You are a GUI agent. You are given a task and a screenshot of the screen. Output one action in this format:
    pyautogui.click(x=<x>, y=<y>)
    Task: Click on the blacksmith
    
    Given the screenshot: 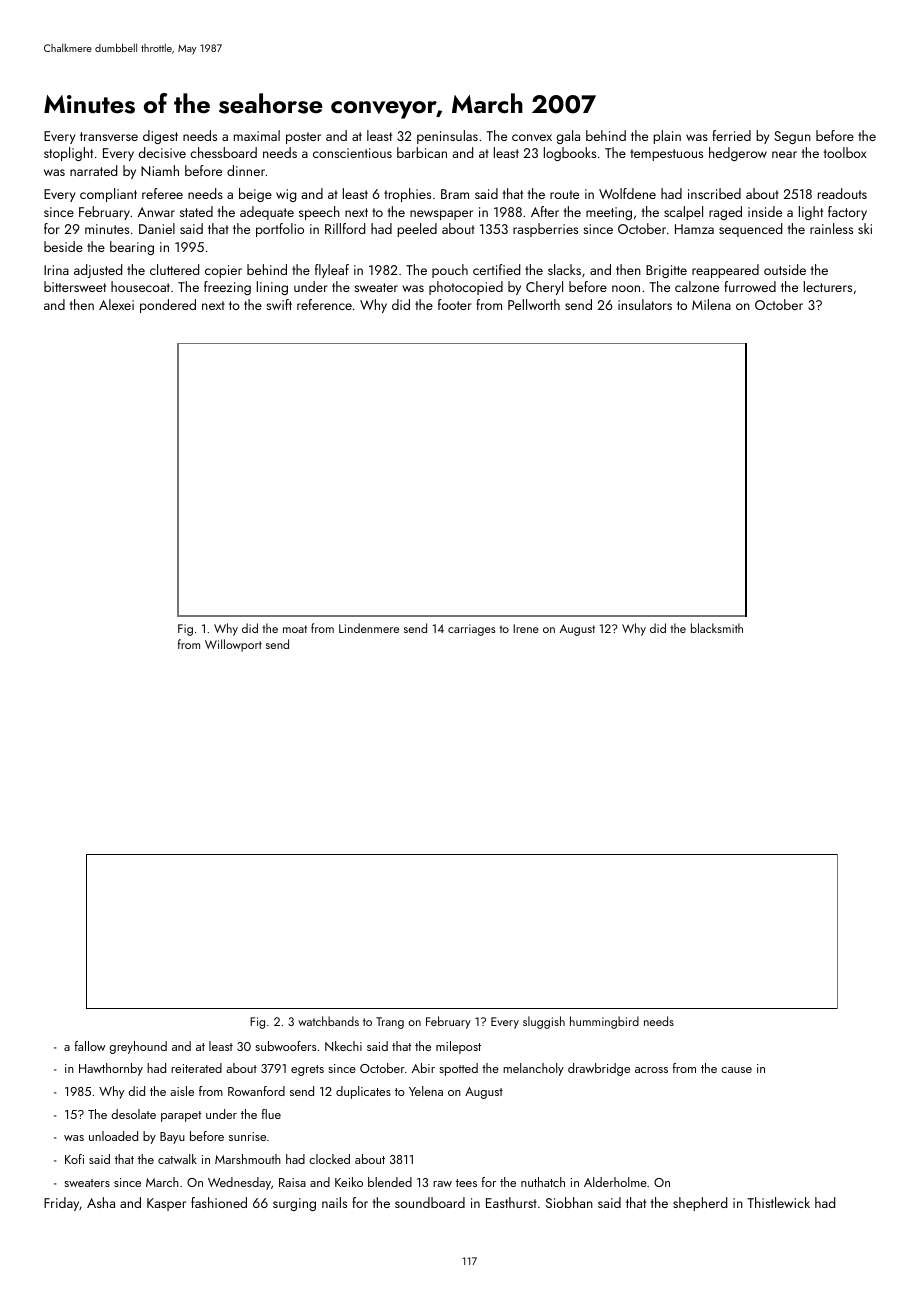 What is the action you would take?
    pyautogui.click(x=717, y=628)
